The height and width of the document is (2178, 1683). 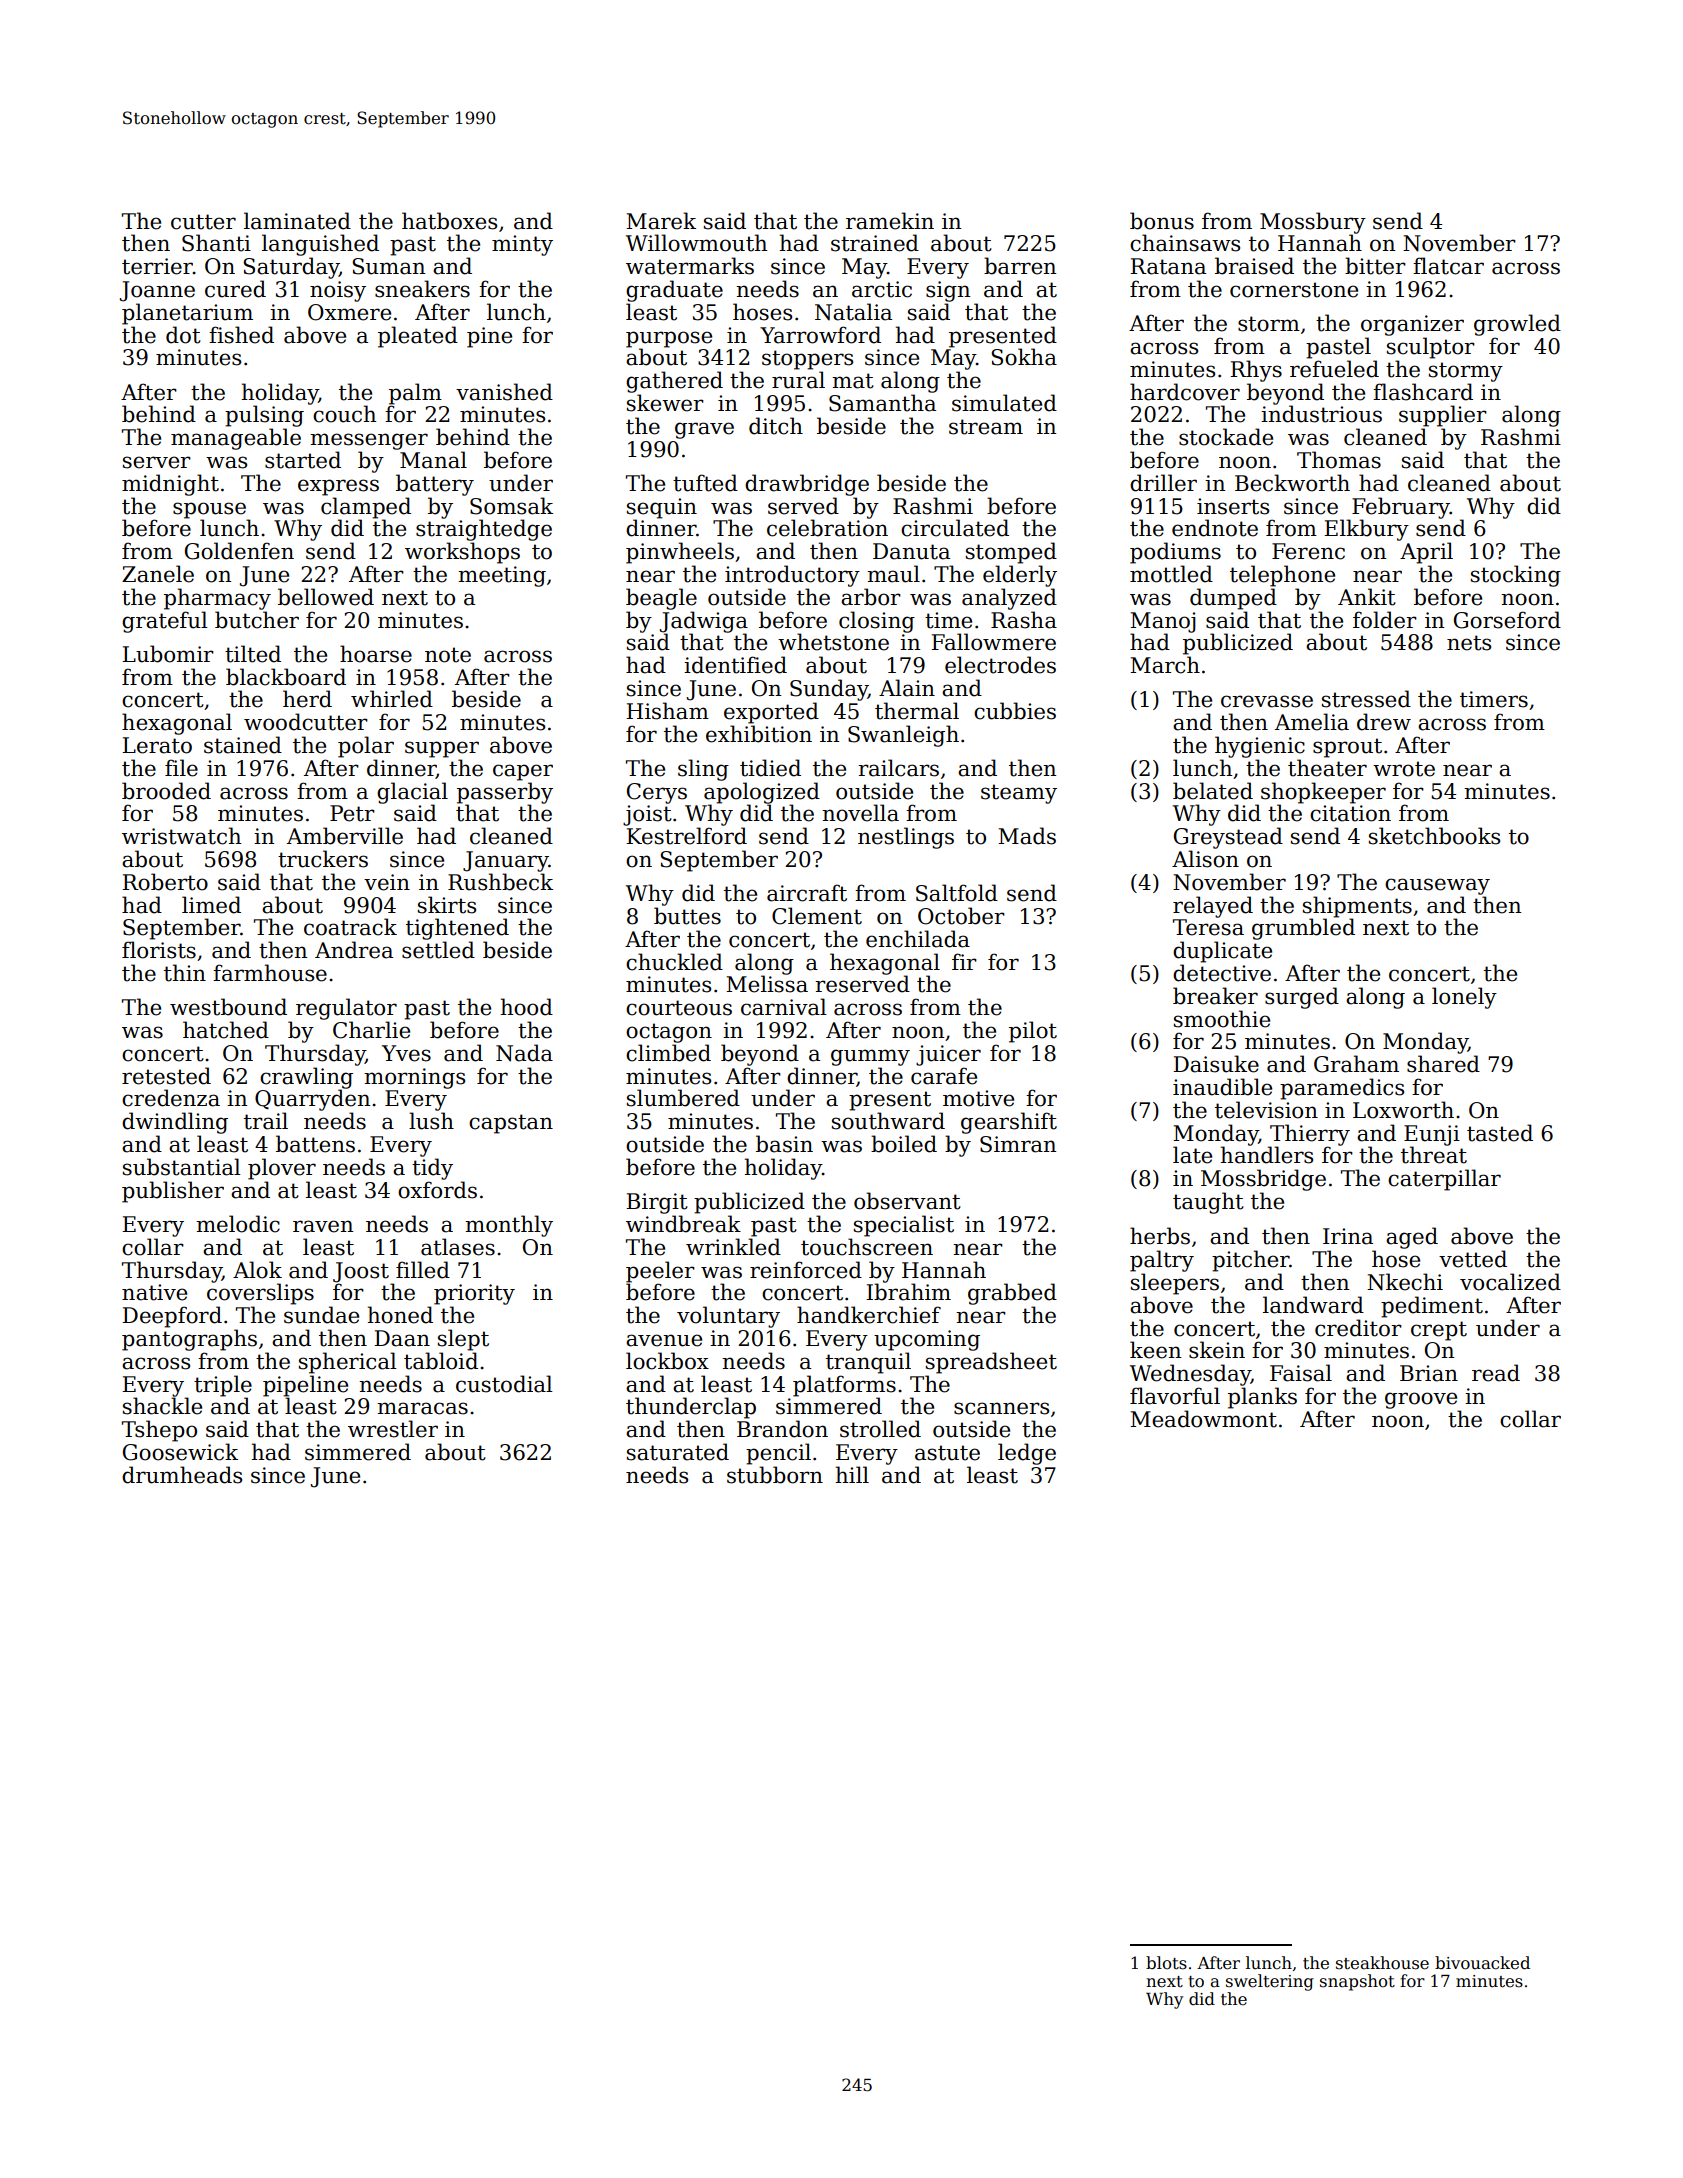 I want to click on ledge, so click(x=1027, y=1454).
